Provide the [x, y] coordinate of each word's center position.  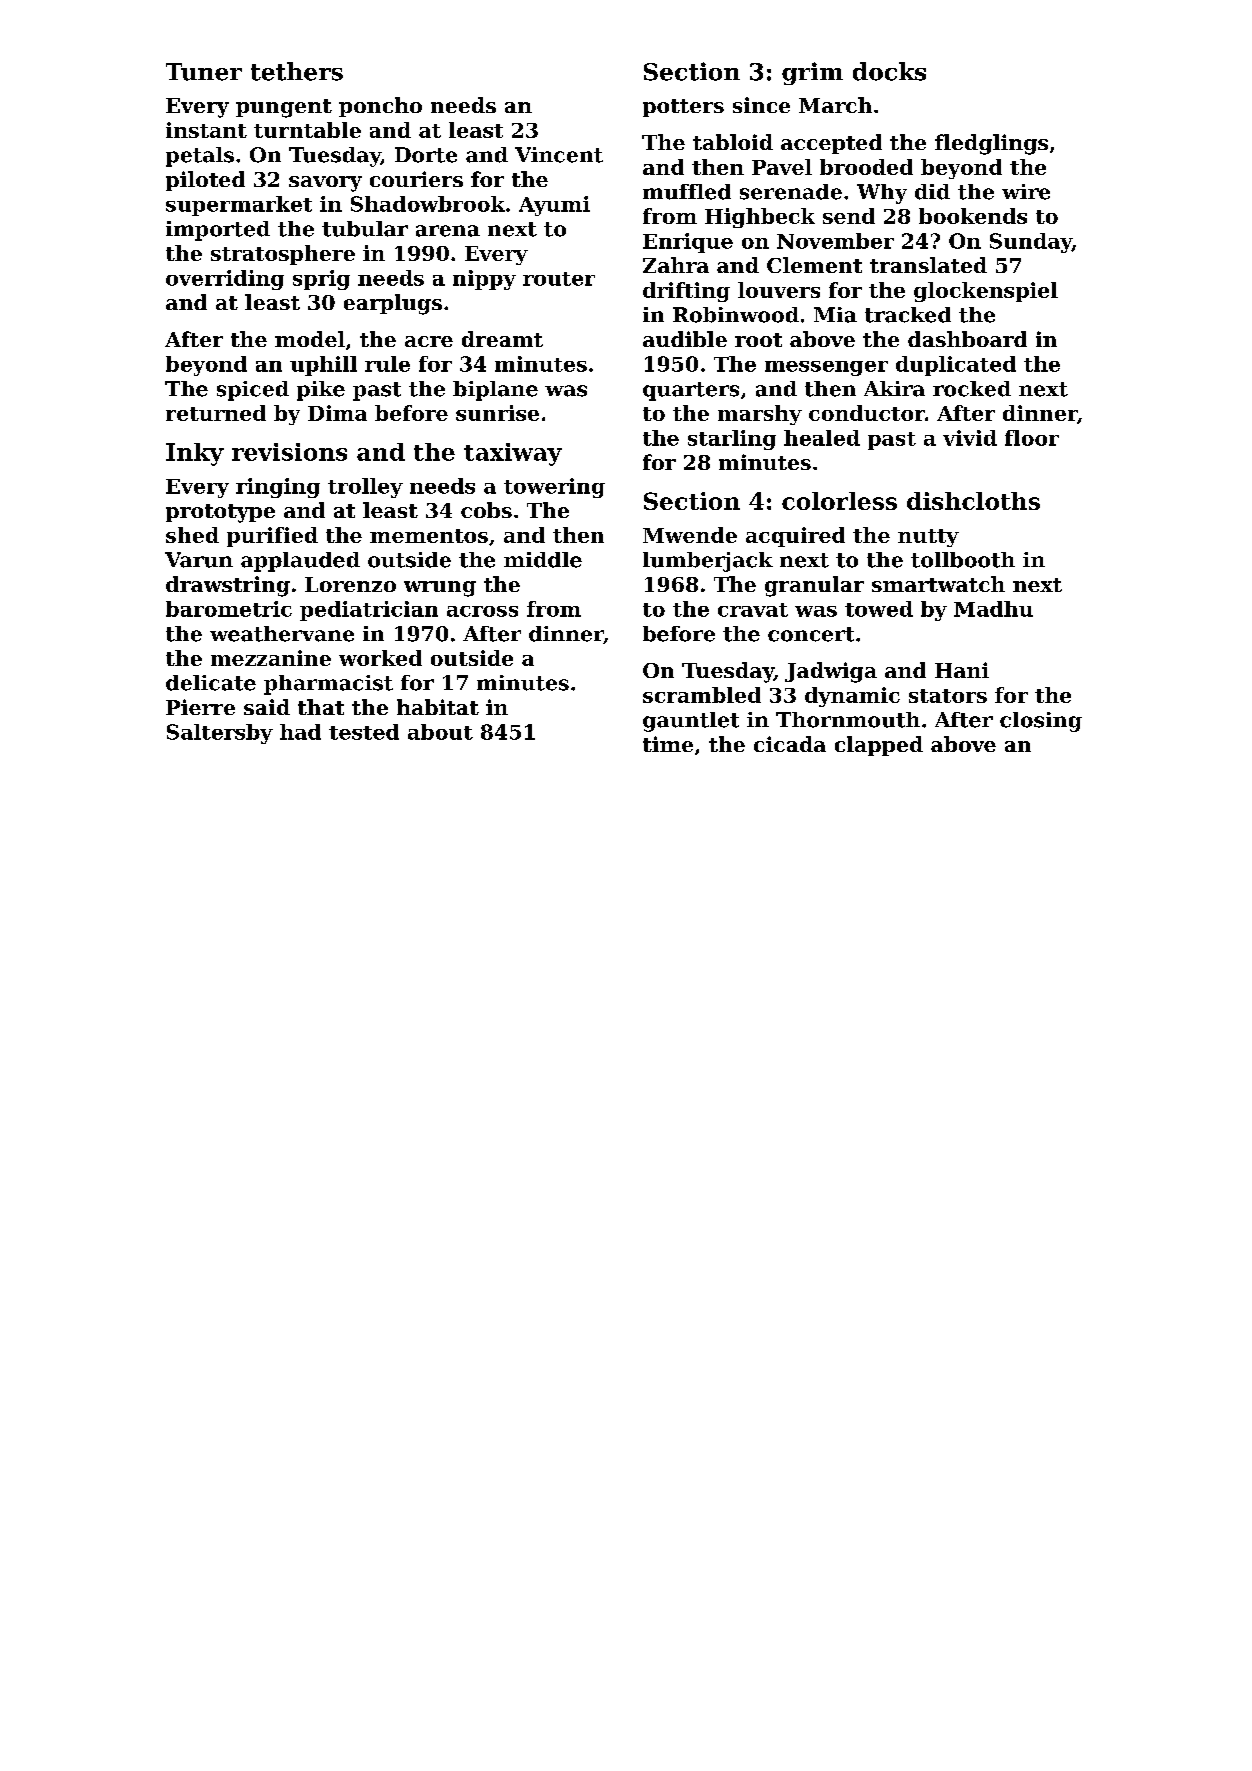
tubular [365, 229]
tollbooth [963, 560]
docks [889, 71]
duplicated [956, 366]
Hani [962, 670]
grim [812, 73]
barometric [229, 609]
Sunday [1031, 243]
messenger [826, 368]
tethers [297, 71]
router [559, 279]
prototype [220, 513]
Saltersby [220, 734]
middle [543, 560]
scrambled [702, 695]
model [310, 339]
